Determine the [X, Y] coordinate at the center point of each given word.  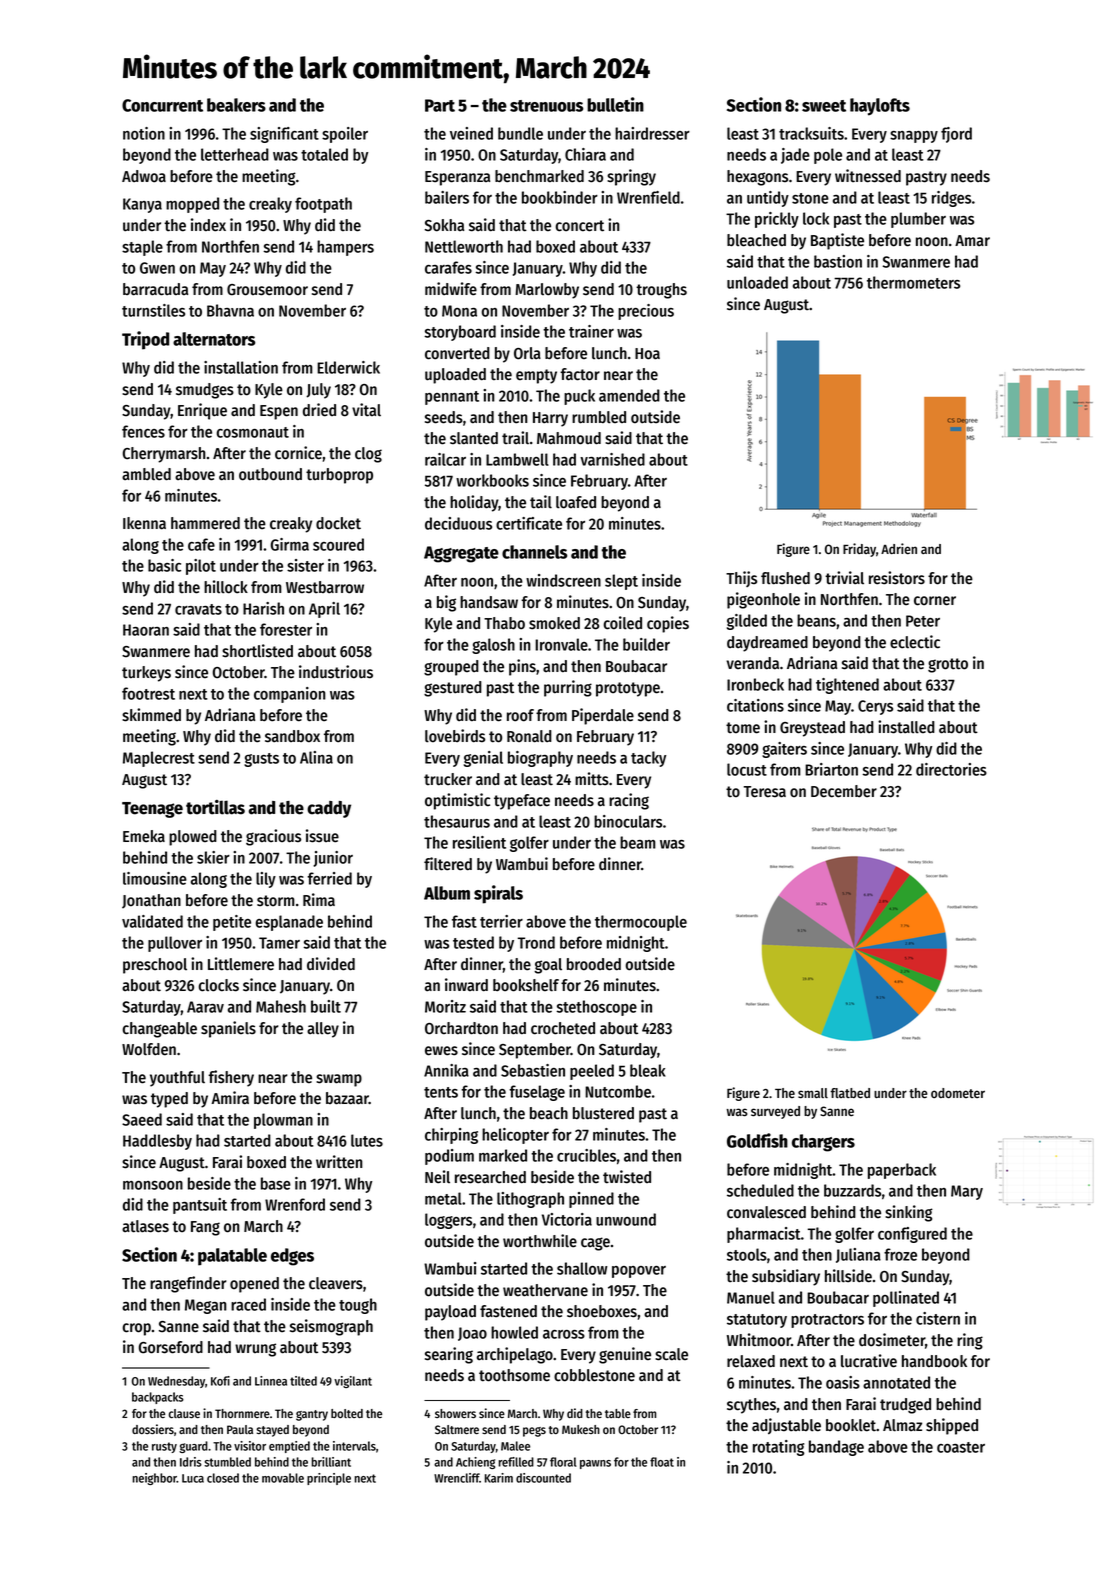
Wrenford [295, 1204]
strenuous [546, 106]
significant [284, 135]
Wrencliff [457, 1478]
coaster [961, 1447]
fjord [956, 135]
